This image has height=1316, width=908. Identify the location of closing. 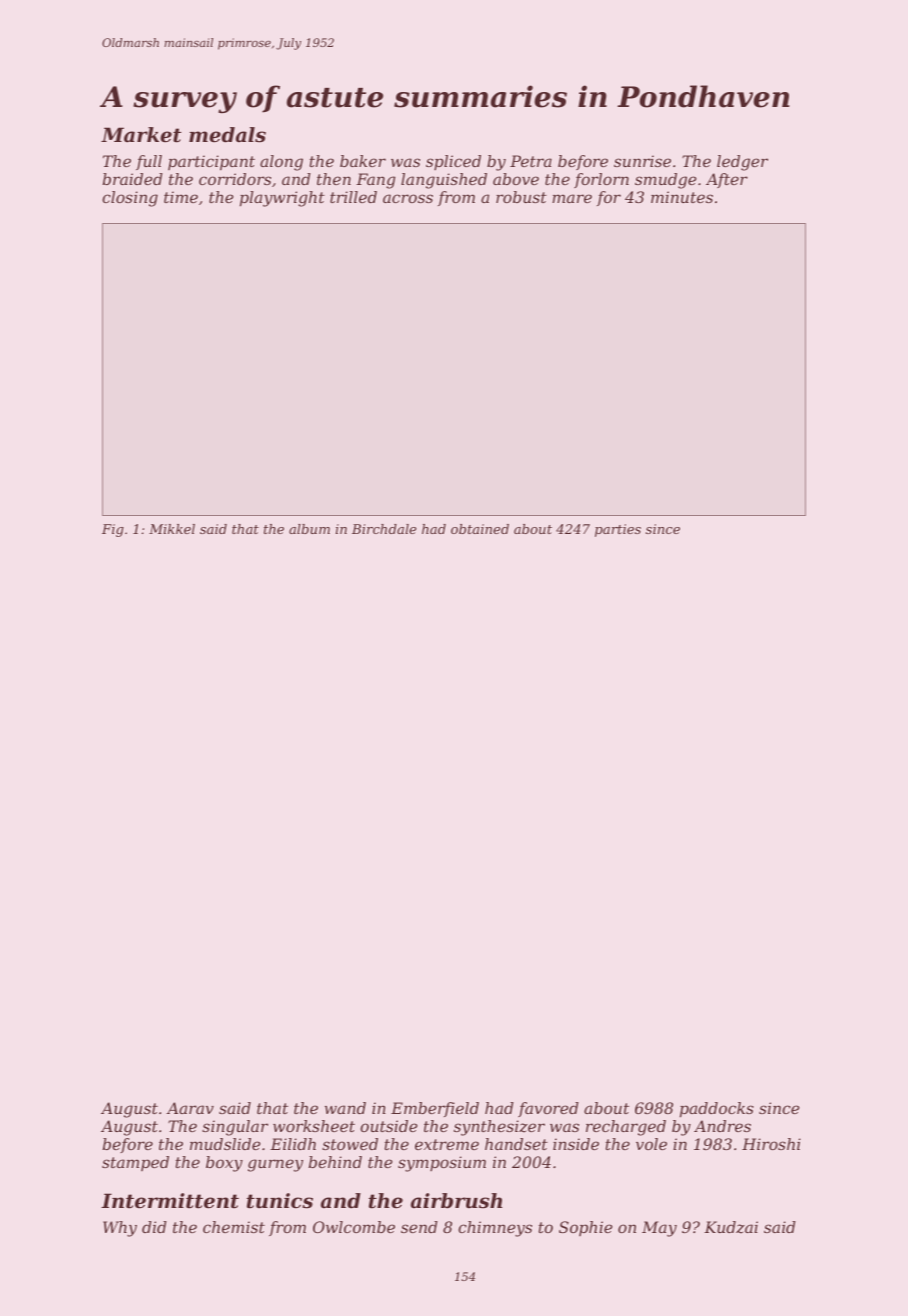
(130, 199).
